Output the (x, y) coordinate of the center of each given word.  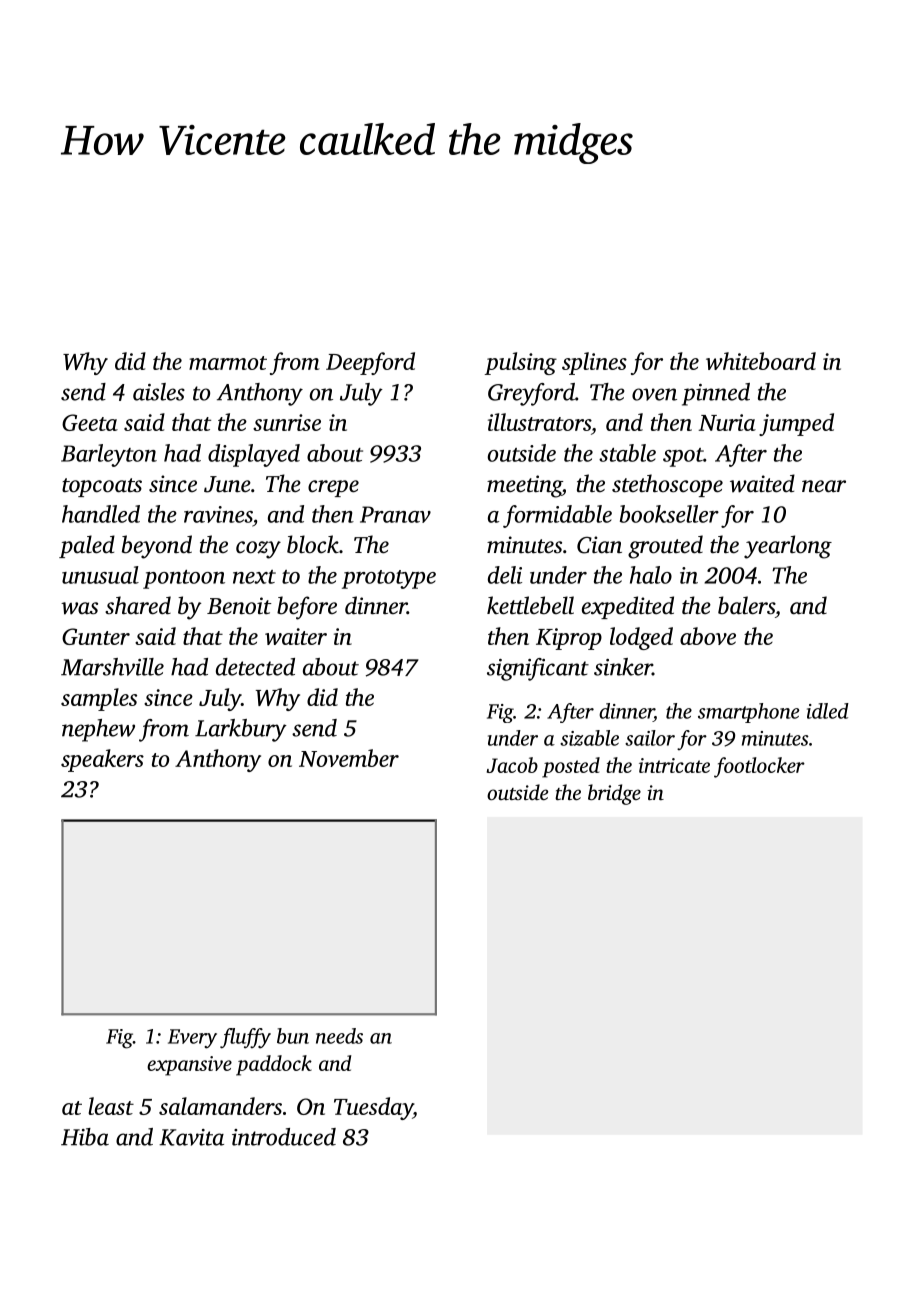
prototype (389, 579)
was (79, 608)
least (111, 1106)
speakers (102, 760)
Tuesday (373, 1108)
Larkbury (241, 730)
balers (746, 605)
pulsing (520, 363)
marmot (228, 363)
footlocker (759, 767)
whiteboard (761, 361)
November (349, 758)
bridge (614, 794)
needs (339, 1036)
